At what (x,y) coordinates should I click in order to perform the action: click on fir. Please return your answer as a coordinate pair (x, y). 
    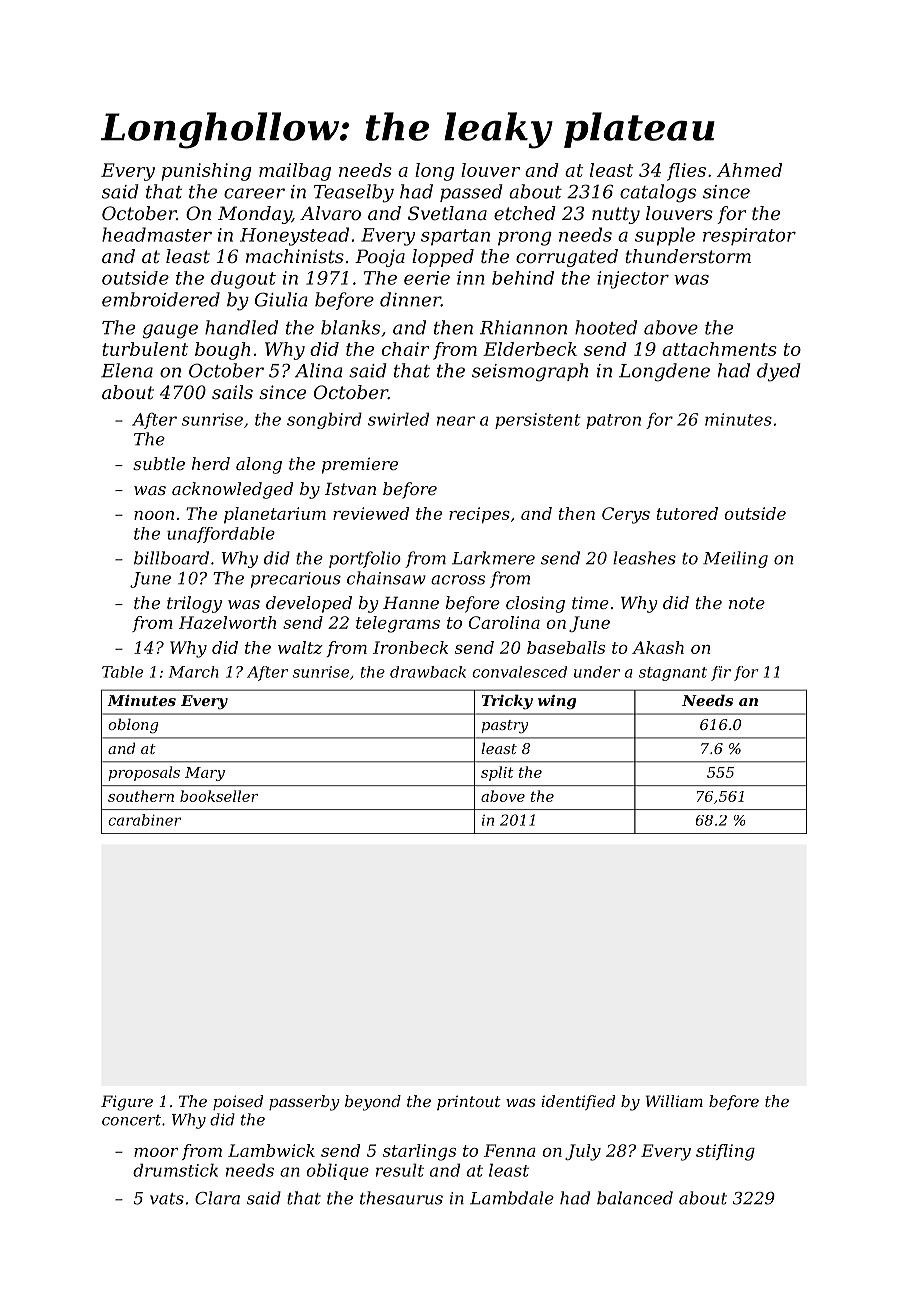
    Looking at the image, I should click on (721, 673).
